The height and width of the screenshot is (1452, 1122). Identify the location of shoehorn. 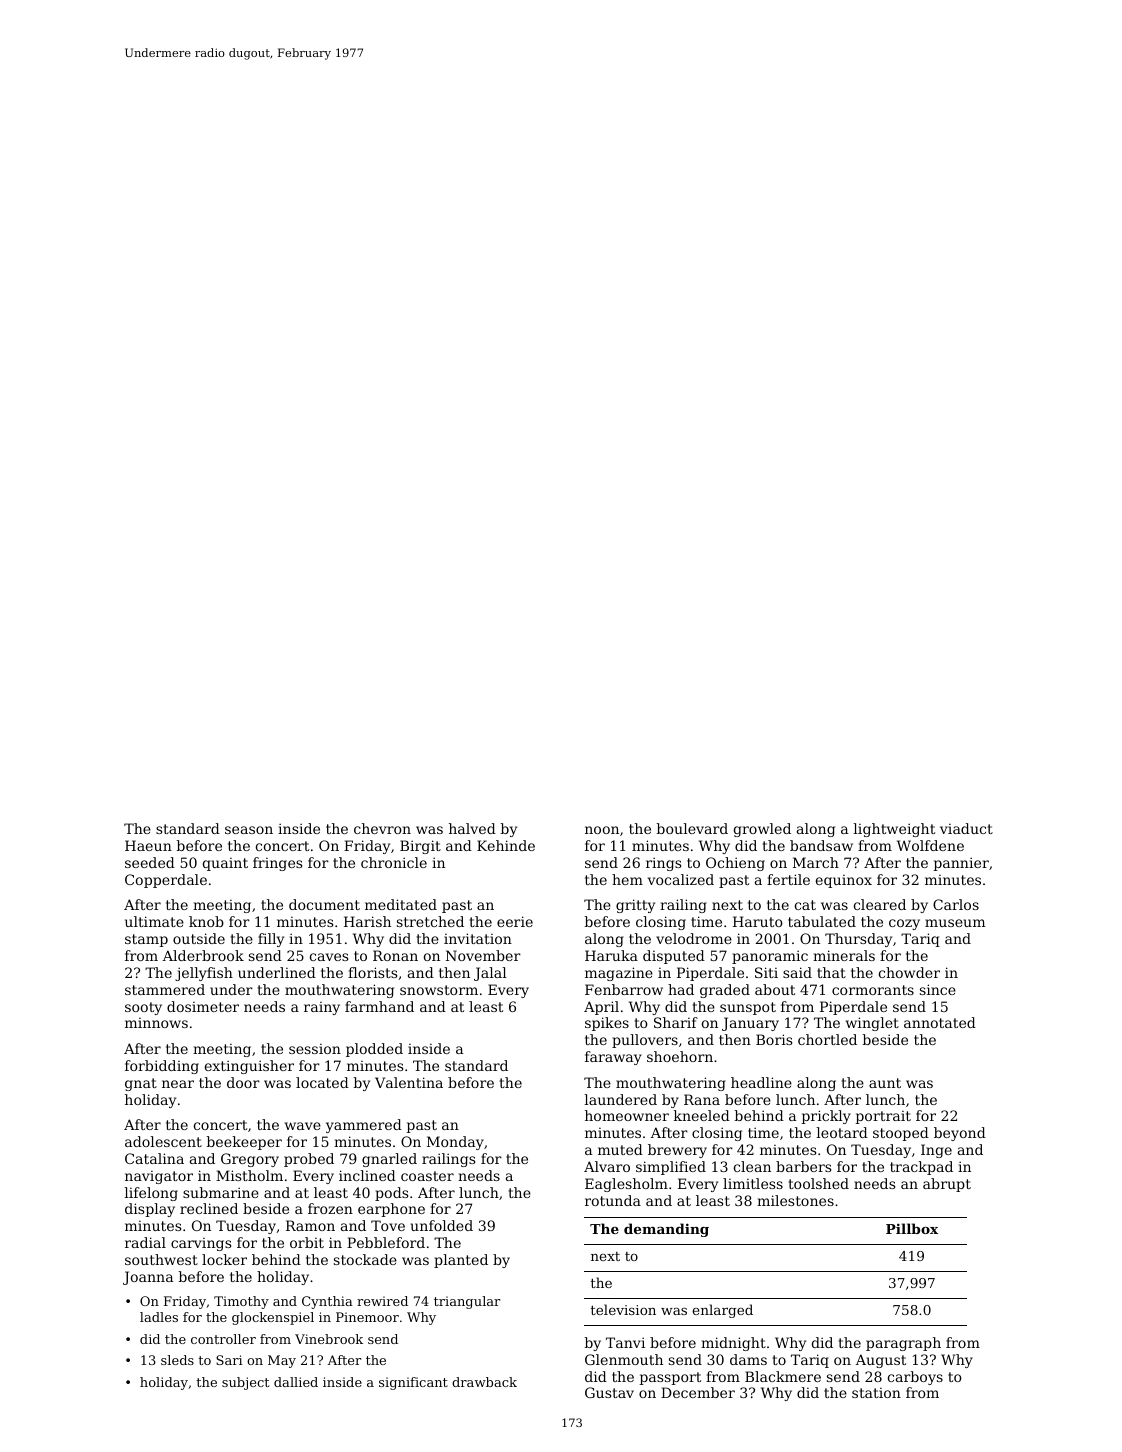
(680, 1056).
